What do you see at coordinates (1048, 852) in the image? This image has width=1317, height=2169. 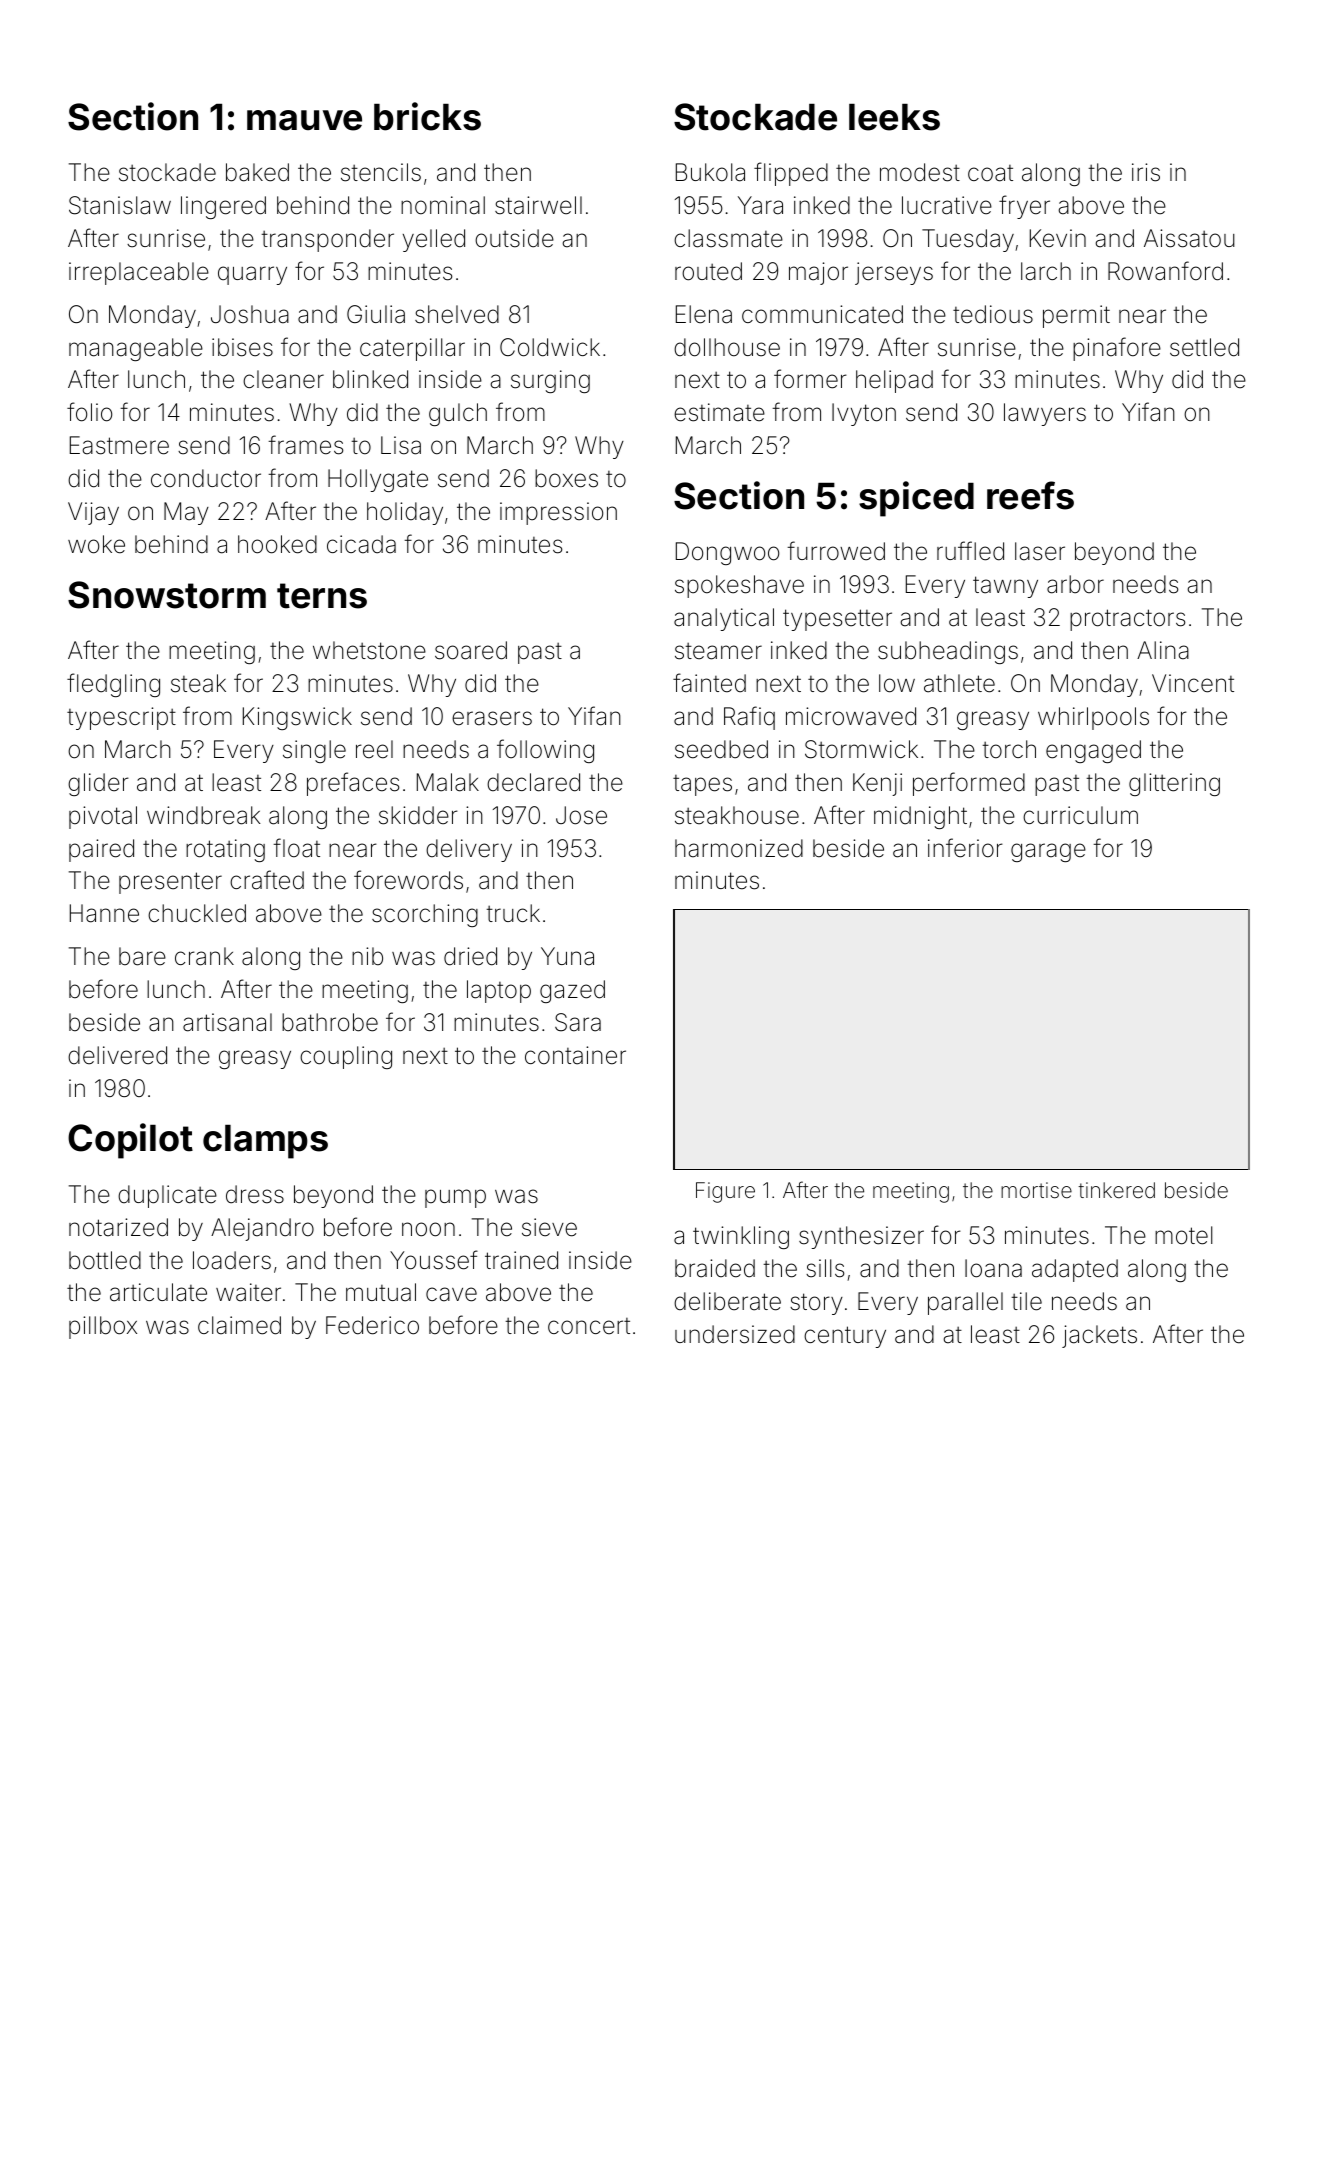 I see `garage` at bounding box center [1048, 852].
